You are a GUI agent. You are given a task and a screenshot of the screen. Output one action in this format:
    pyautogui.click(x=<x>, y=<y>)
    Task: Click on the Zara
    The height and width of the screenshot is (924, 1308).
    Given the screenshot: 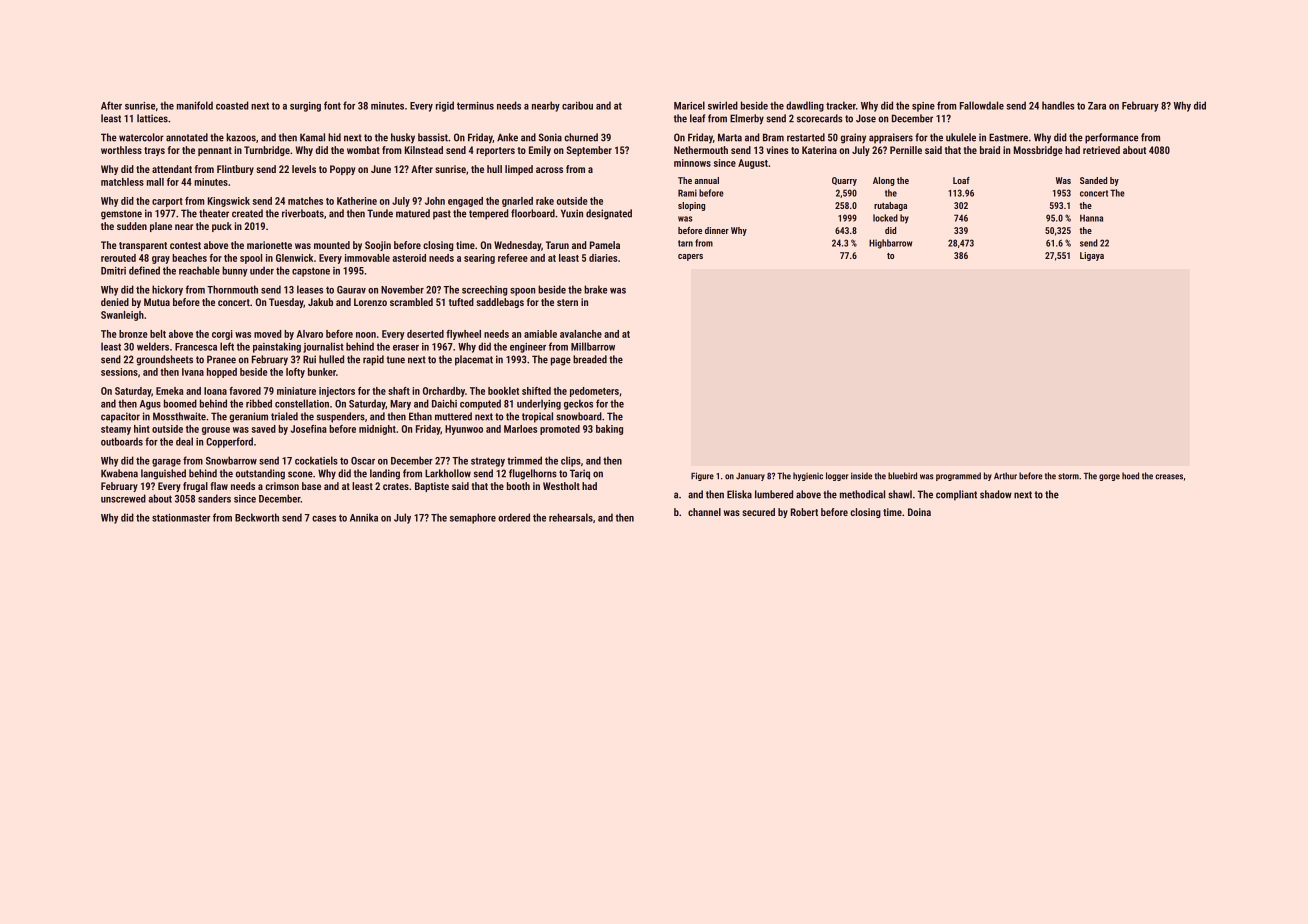 What is the action you would take?
    pyautogui.click(x=1097, y=106)
